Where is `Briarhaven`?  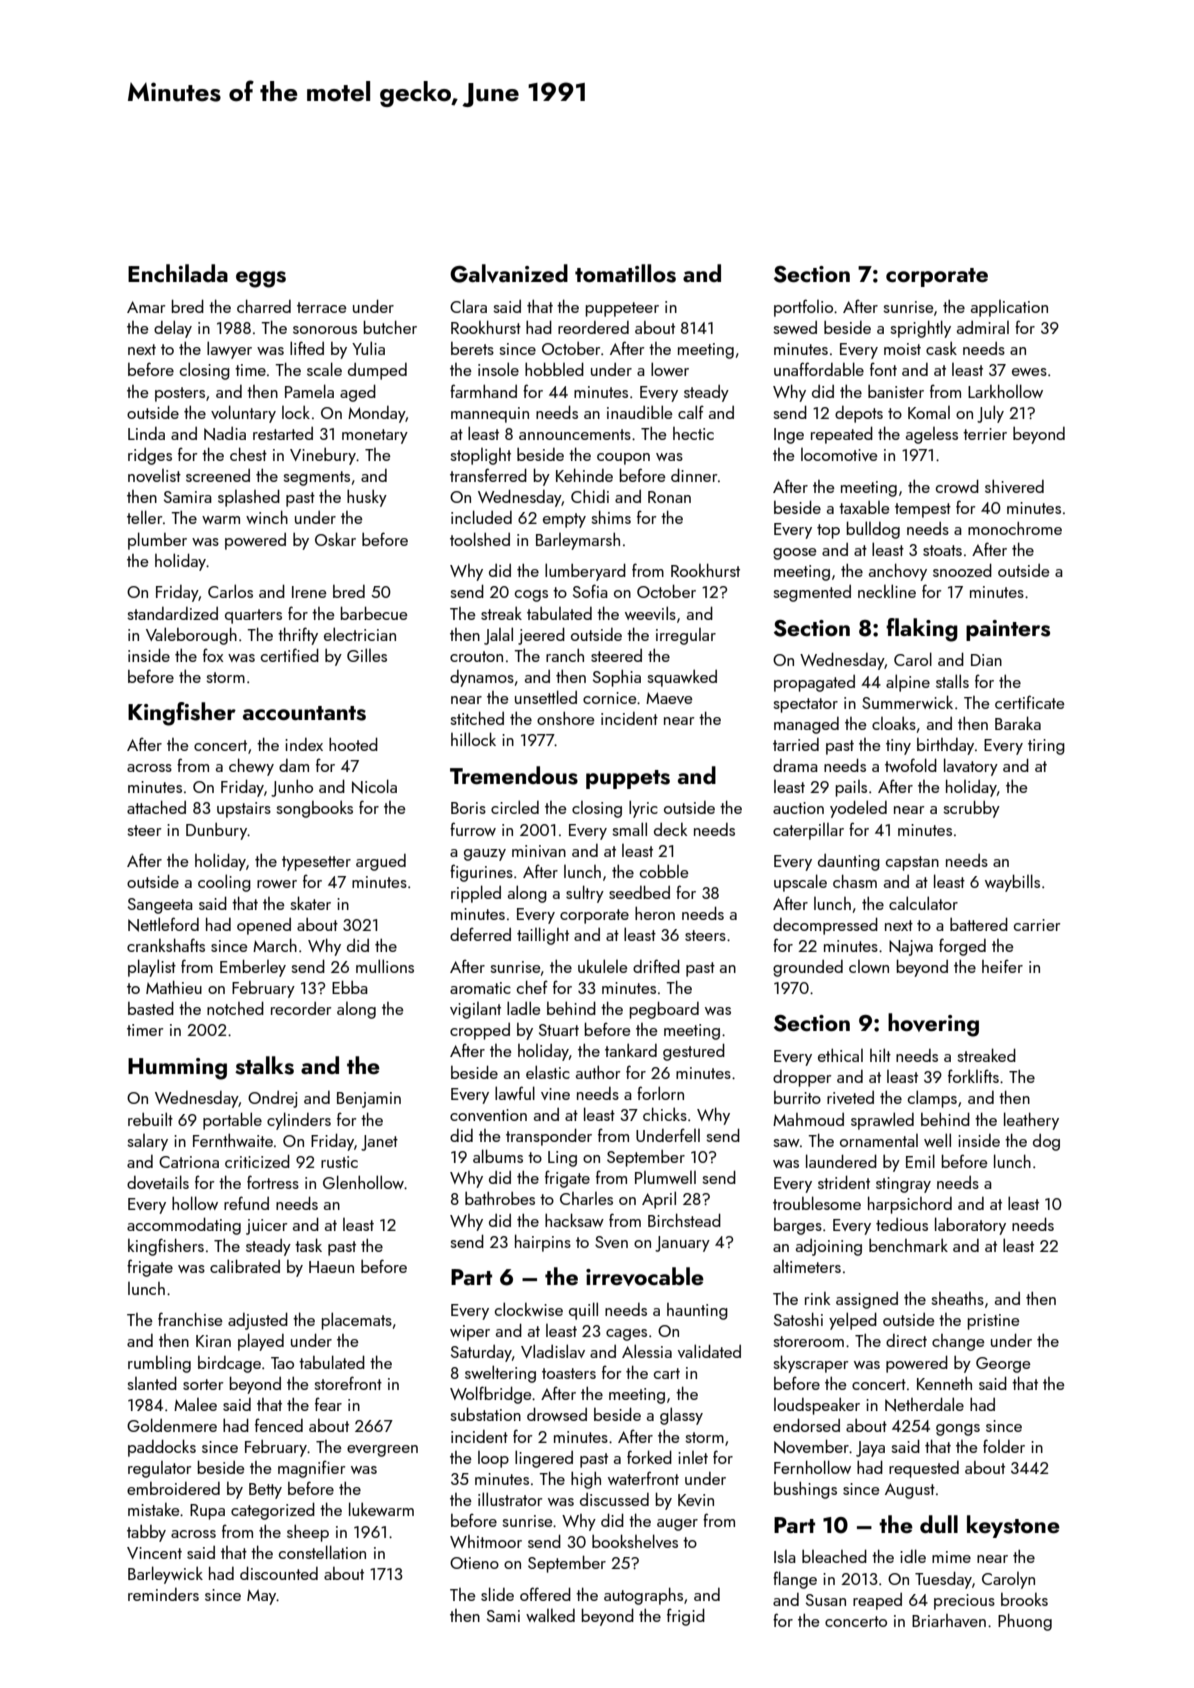
Briarhaven is located at coordinates (949, 1620).
